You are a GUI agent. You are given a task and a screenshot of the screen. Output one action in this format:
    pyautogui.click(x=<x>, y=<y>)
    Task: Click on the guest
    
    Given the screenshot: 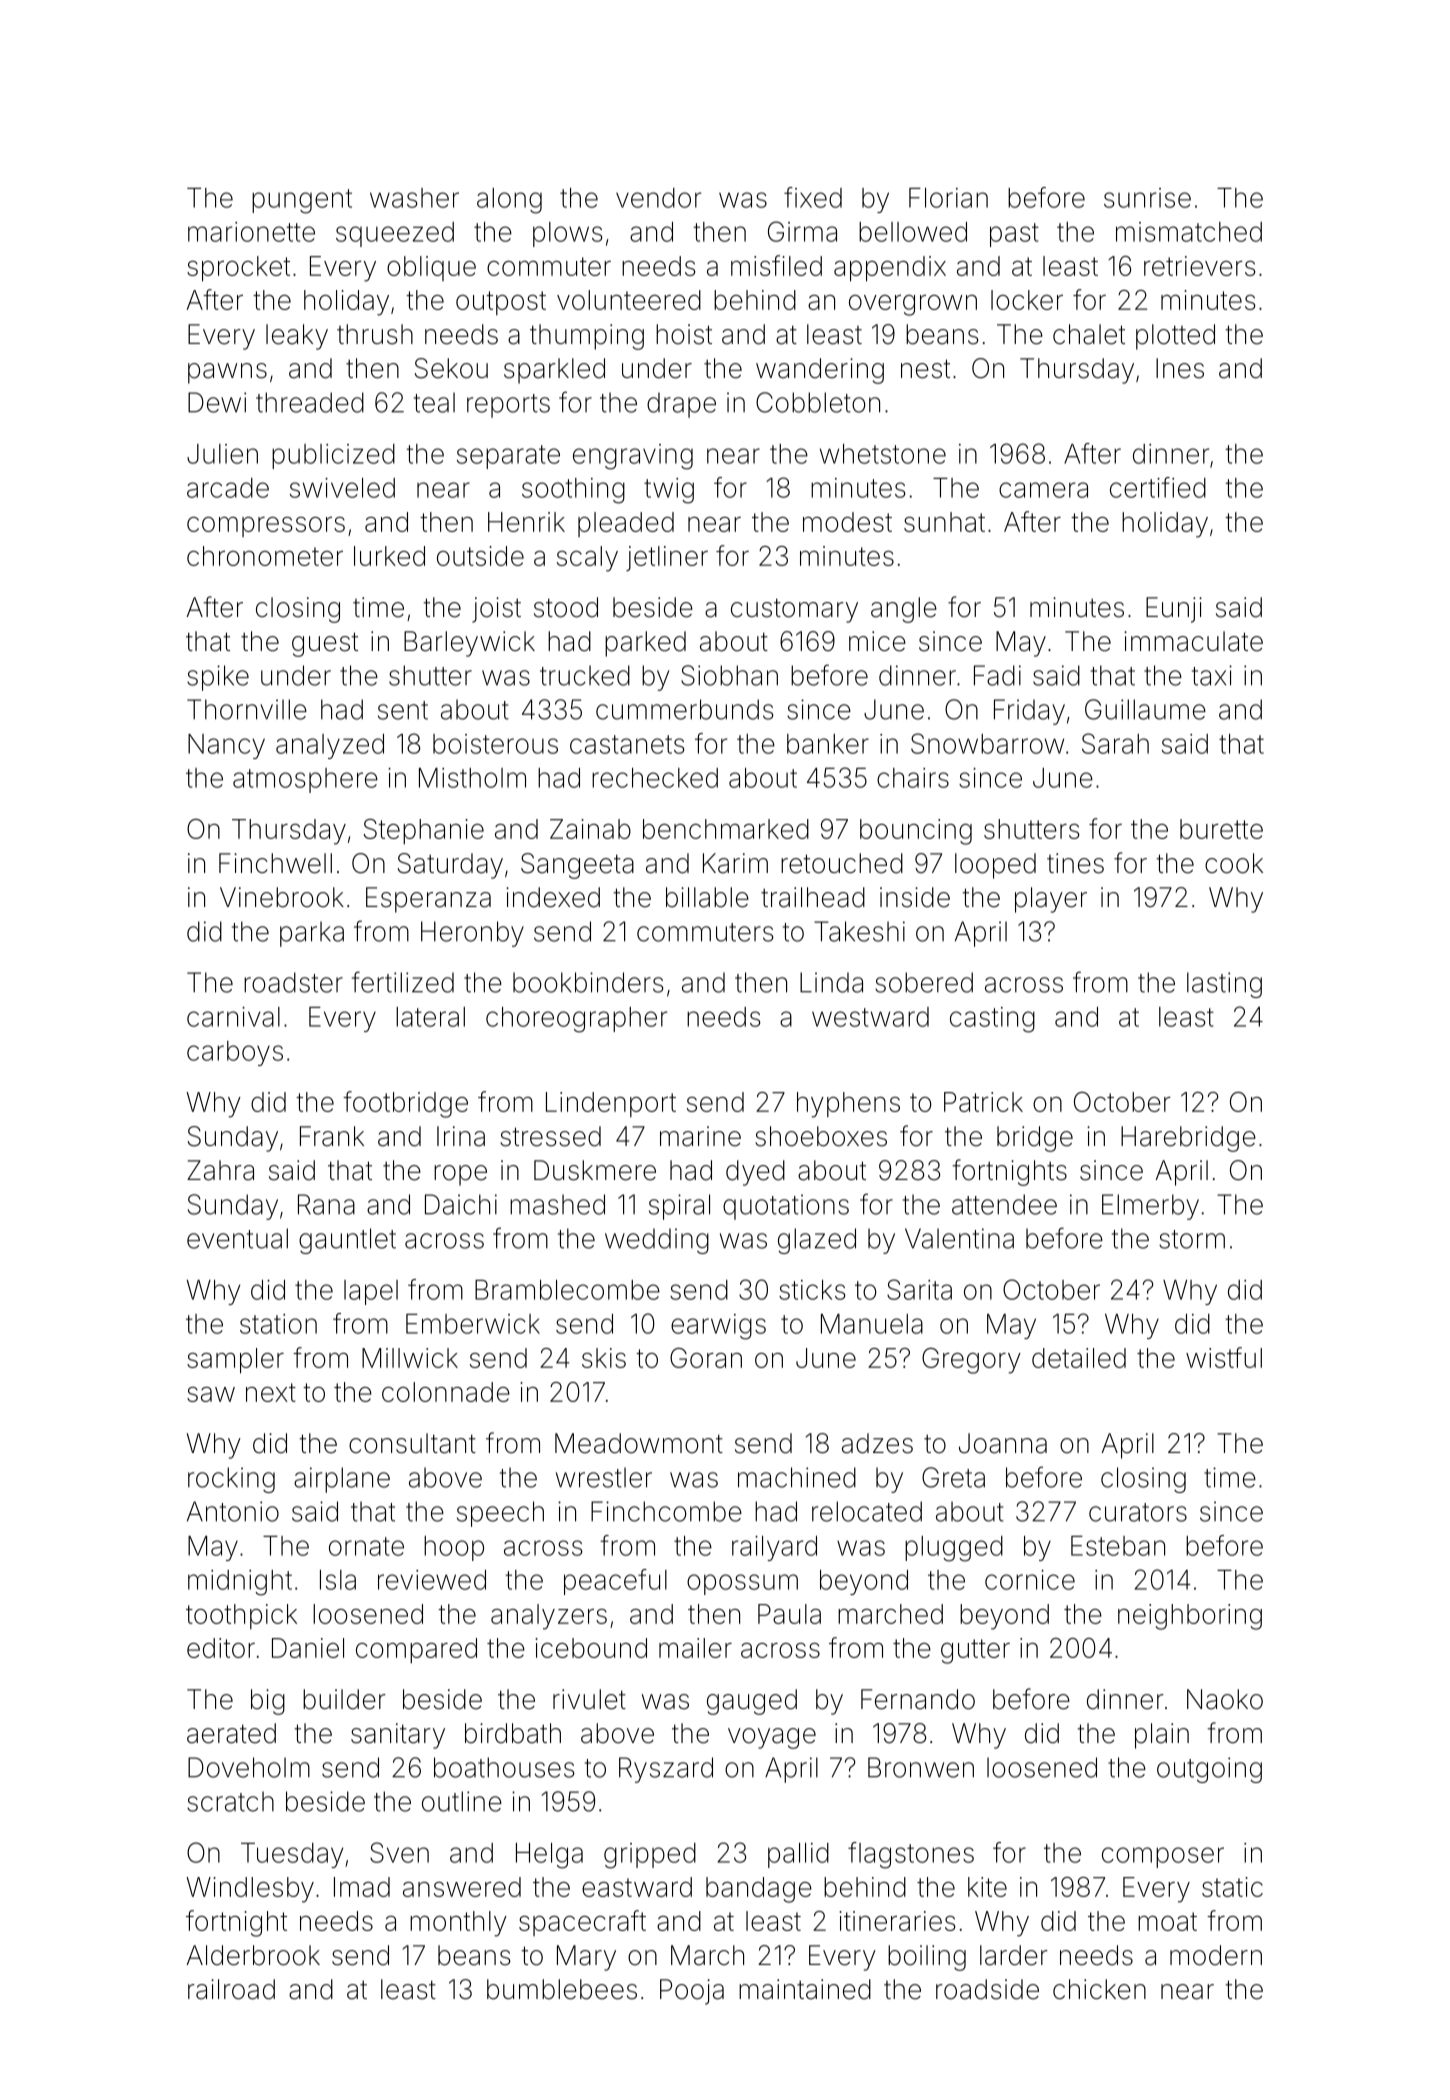 What is the action you would take?
    pyautogui.click(x=325, y=644)
